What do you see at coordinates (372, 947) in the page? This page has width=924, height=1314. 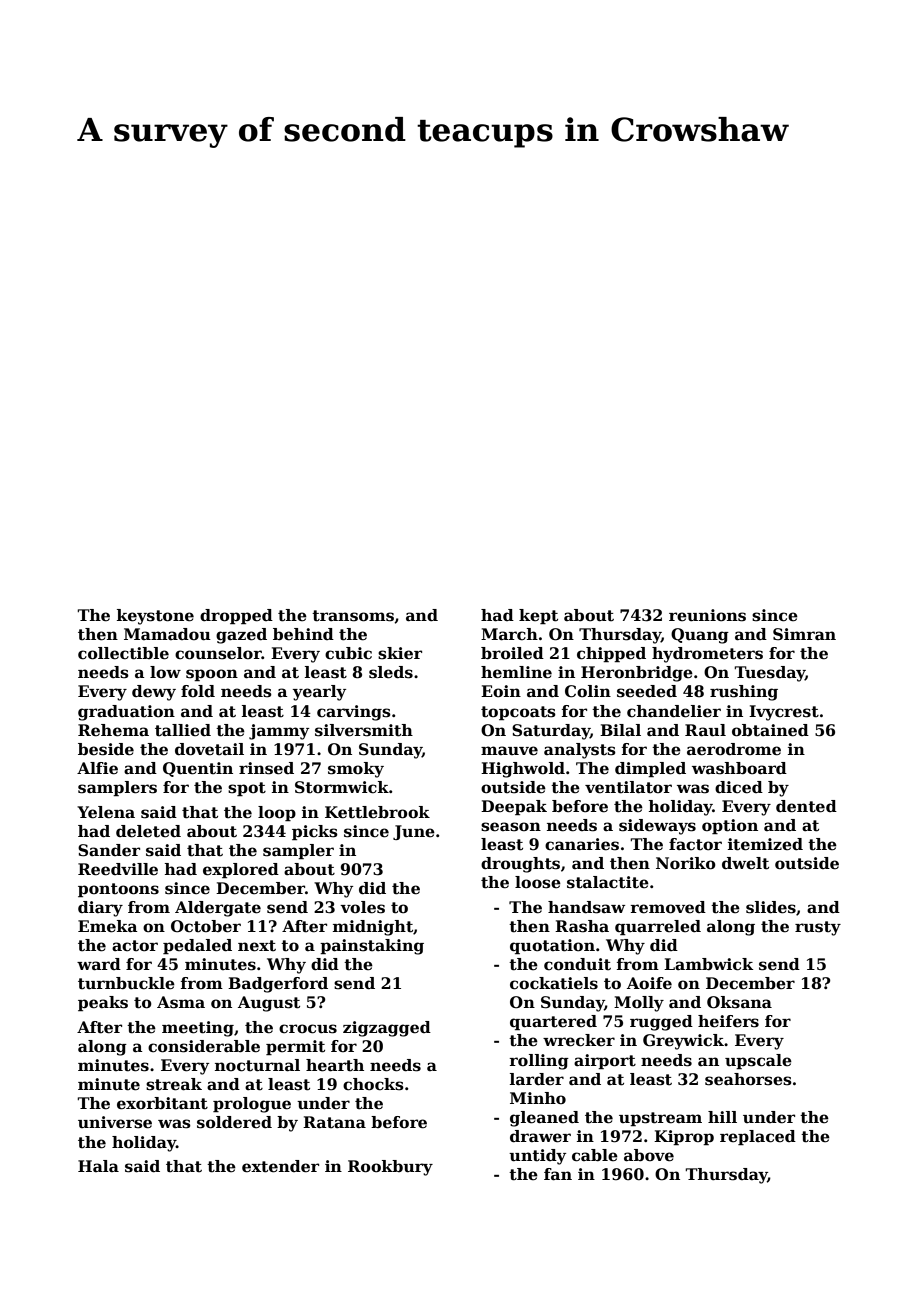 I see `painstaking` at bounding box center [372, 947].
